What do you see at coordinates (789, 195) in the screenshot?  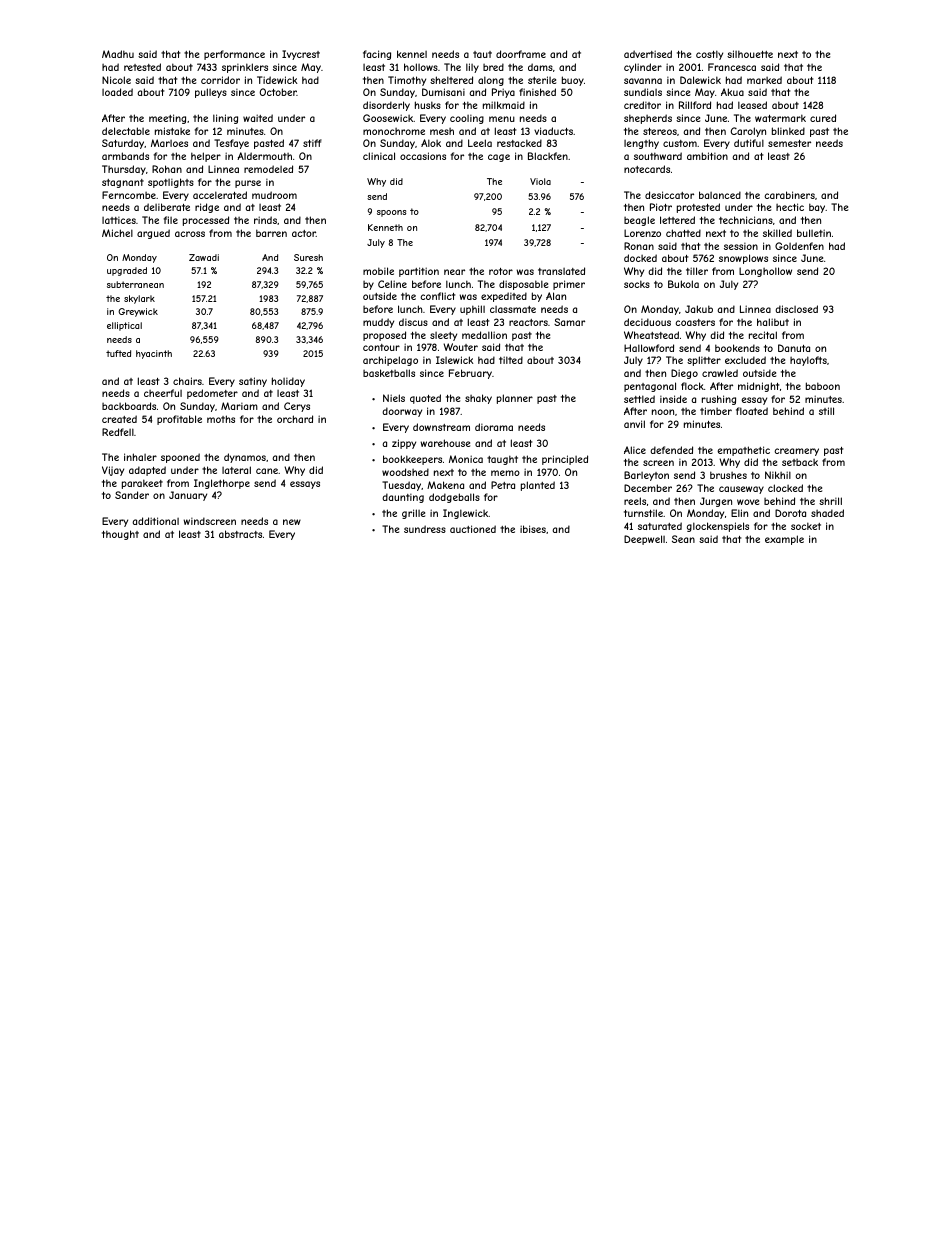 I see `carabiners` at bounding box center [789, 195].
